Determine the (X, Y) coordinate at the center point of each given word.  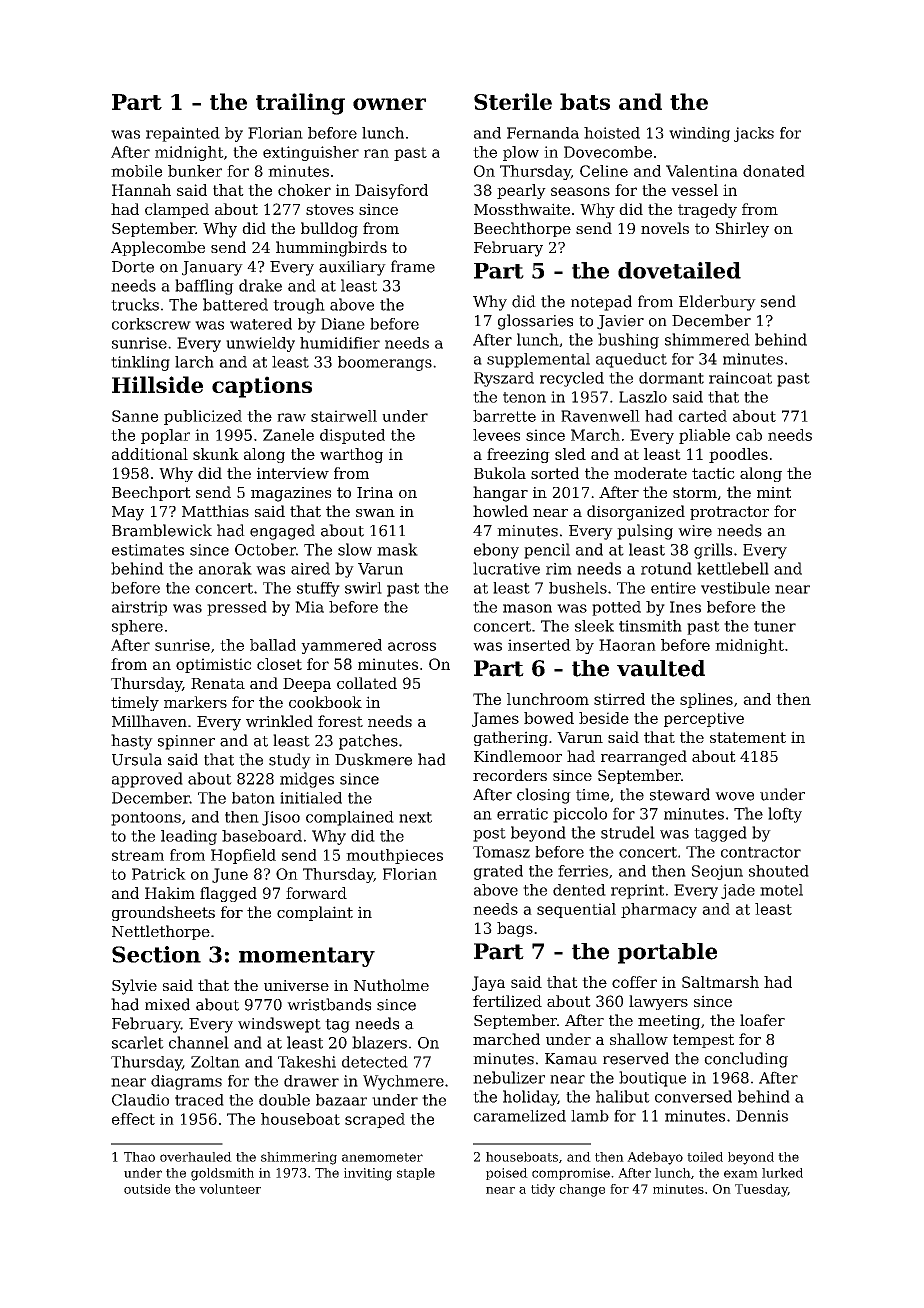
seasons (580, 191)
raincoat (740, 378)
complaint (315, 913)
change (582, 1190)
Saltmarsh (720, 982)
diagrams (186, 1082)
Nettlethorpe (161, 932)
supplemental (538, 360)
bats (585, 101)
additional (150, 454)
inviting (368, 1174)
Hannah (141, 190)
